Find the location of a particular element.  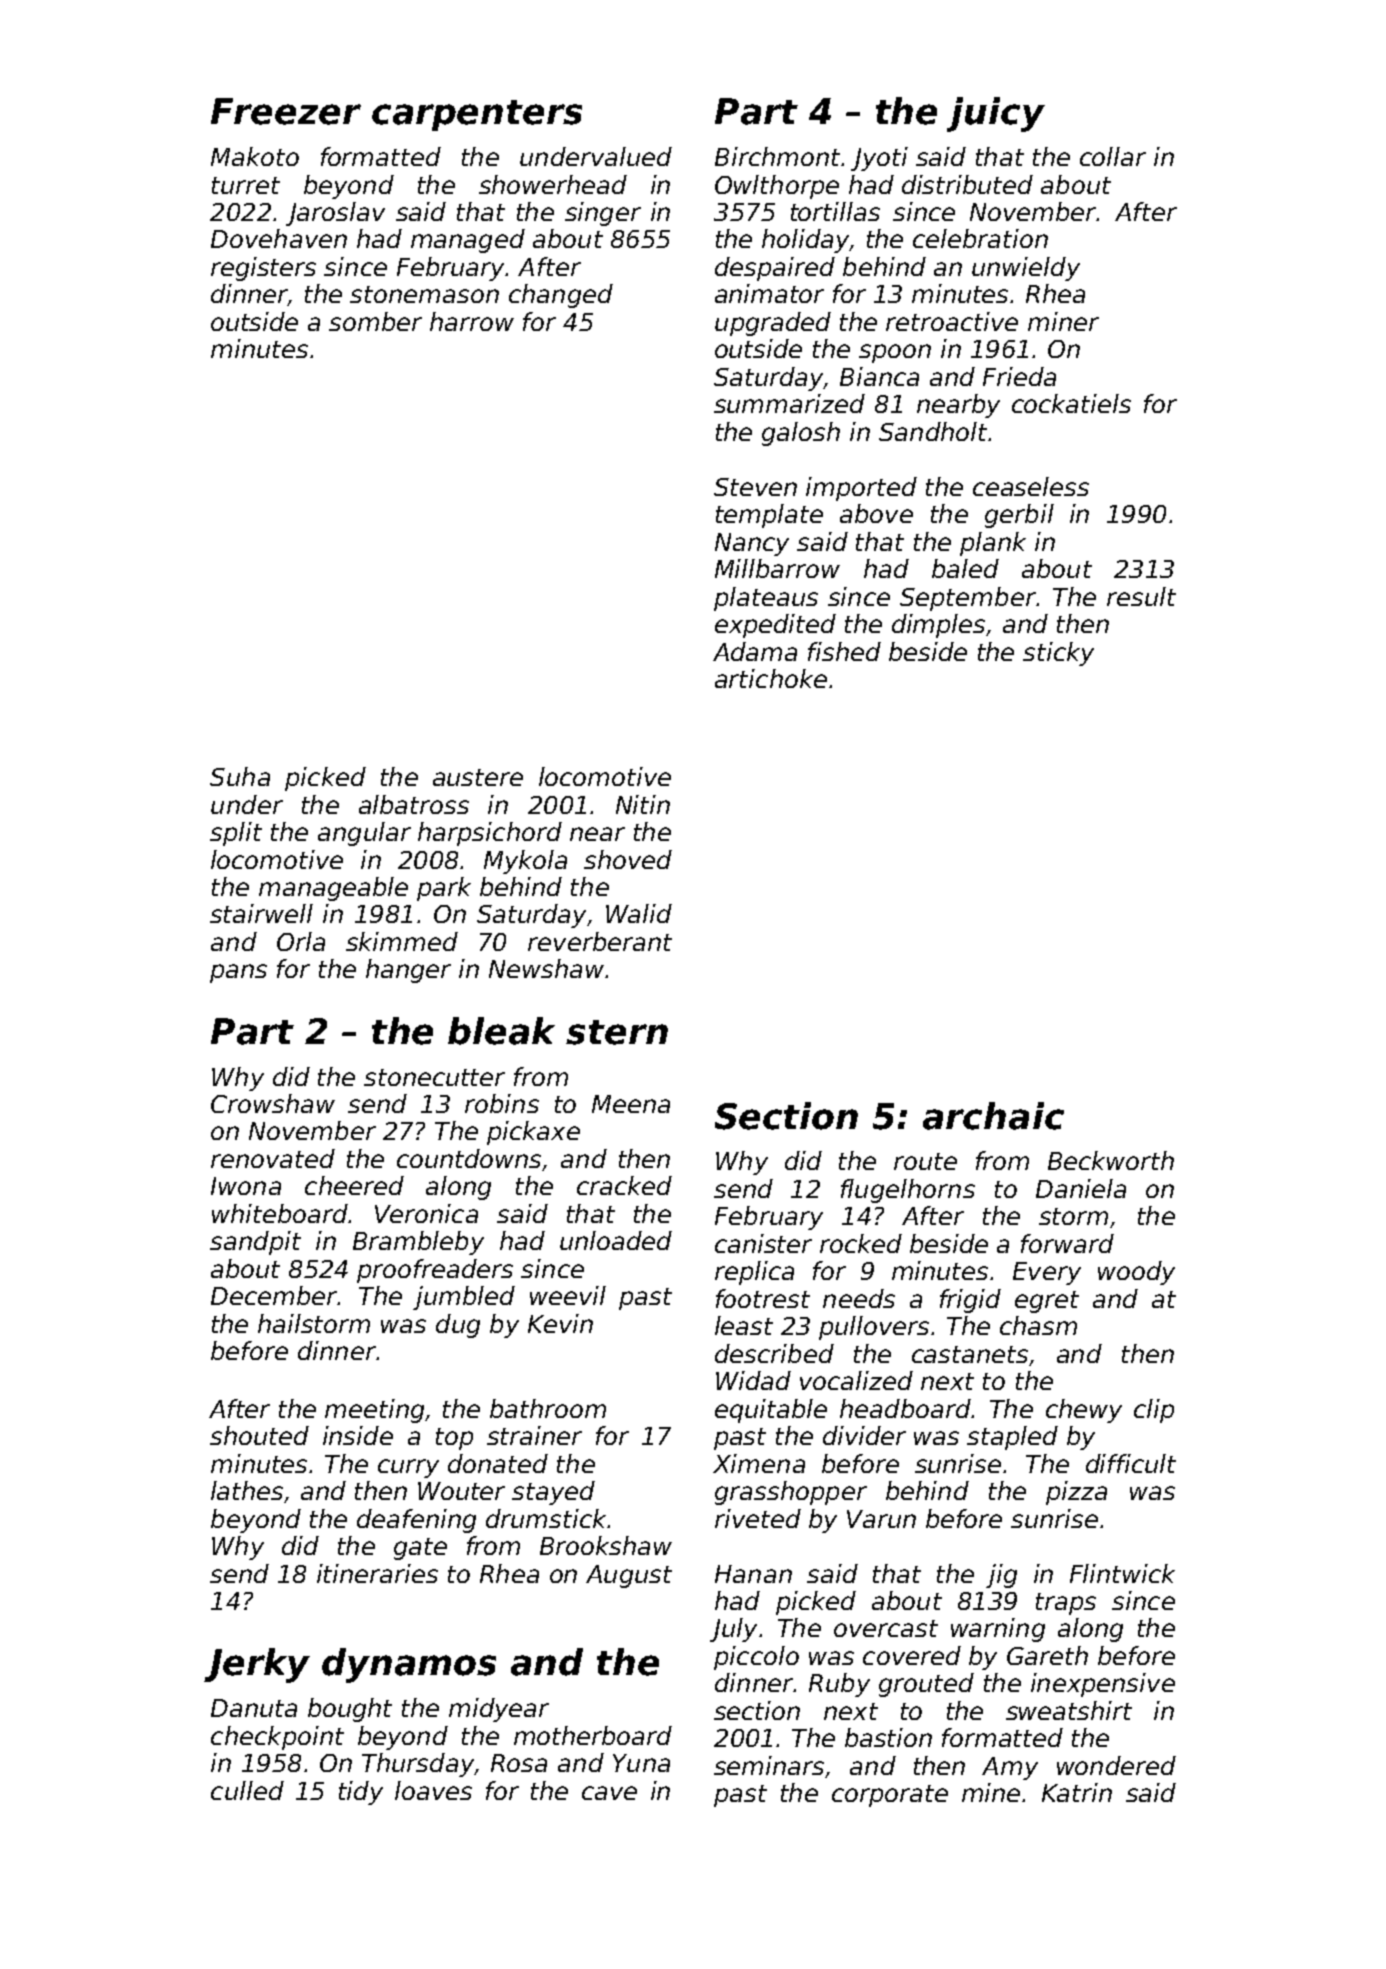

Makoto is located at coordinates (255, 156).
